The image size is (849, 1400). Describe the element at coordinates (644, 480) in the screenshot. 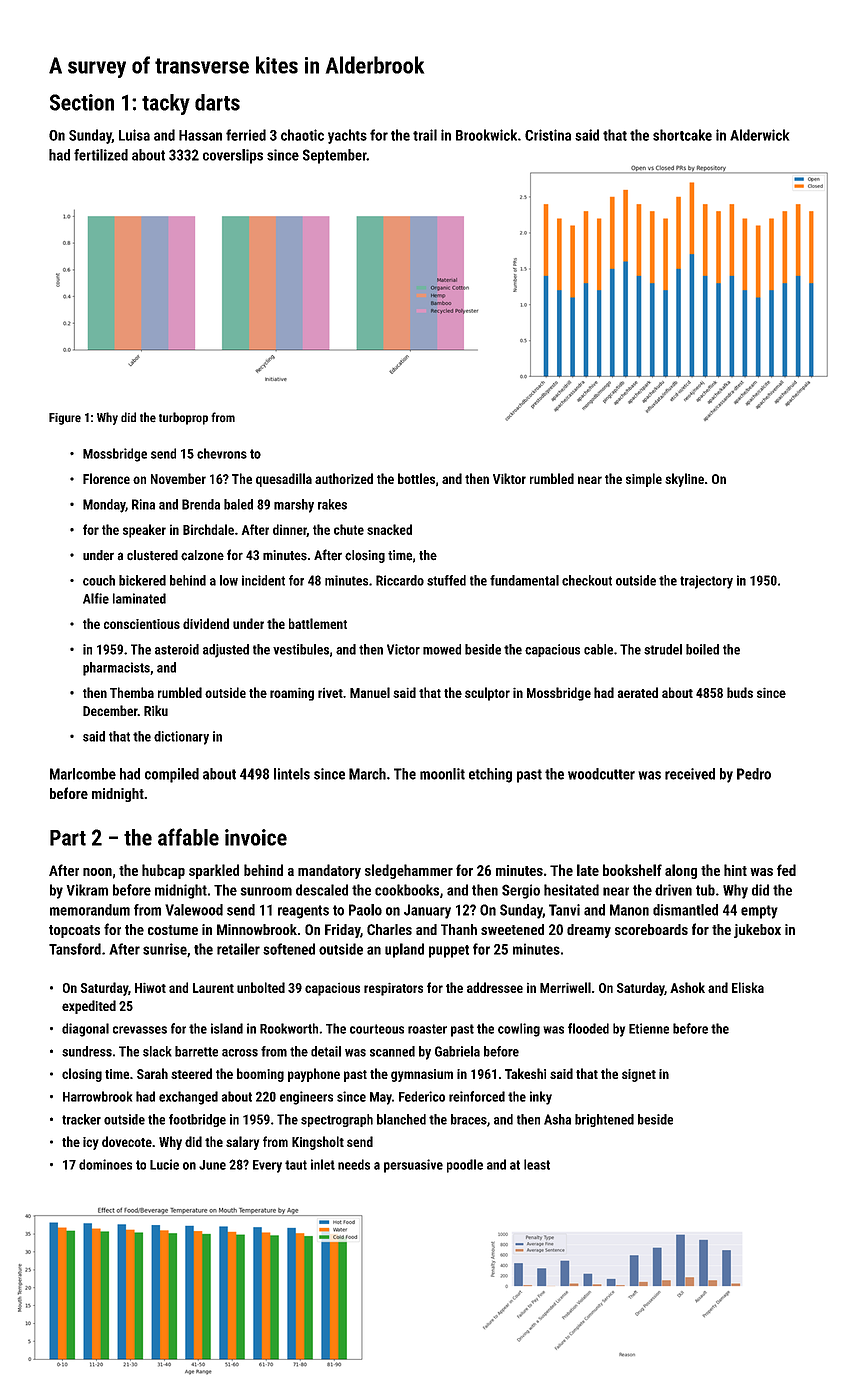

I see `simple` at that location.
